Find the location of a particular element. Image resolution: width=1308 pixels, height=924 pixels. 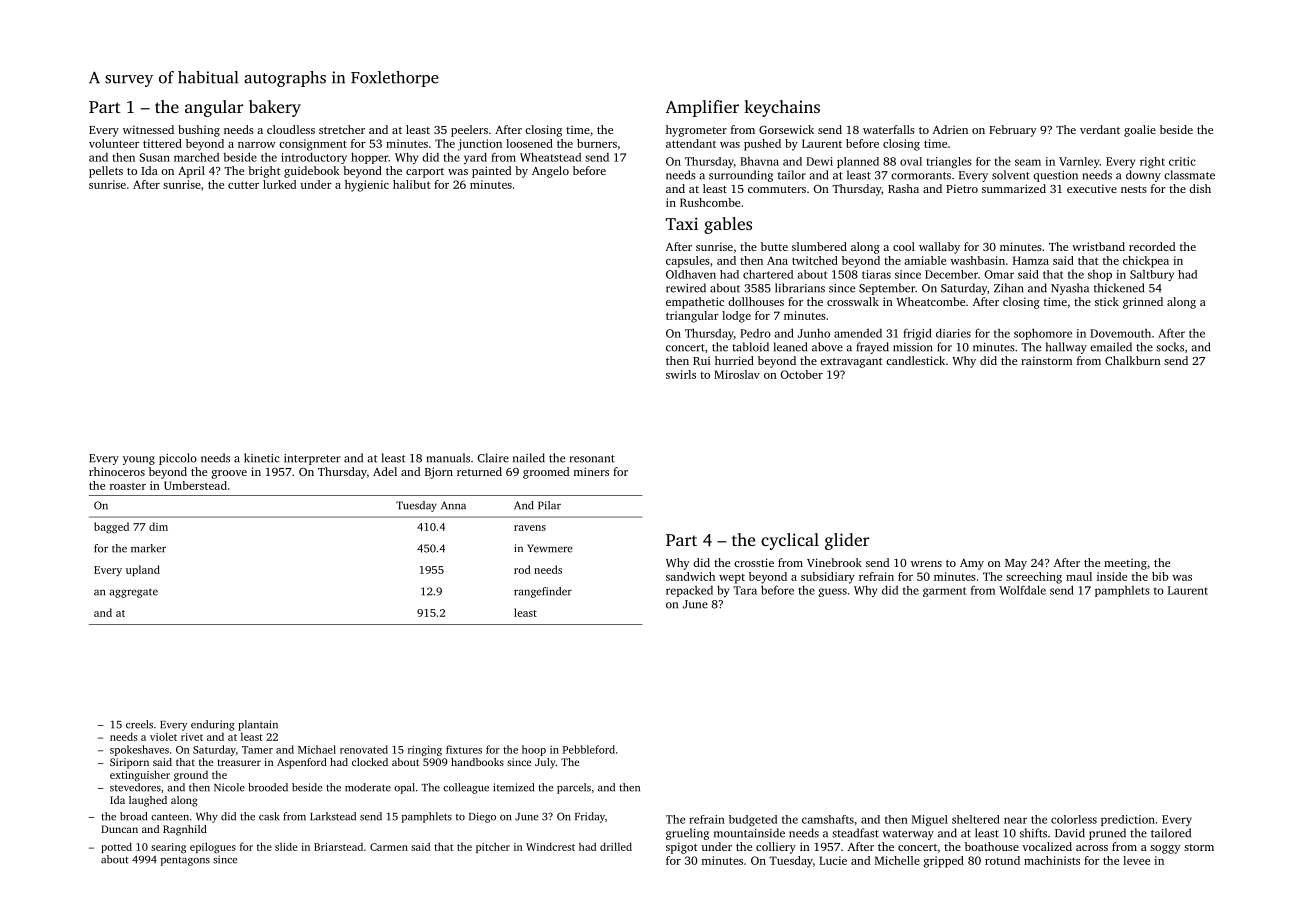

budgeted is located at coordinates (753, 820).
